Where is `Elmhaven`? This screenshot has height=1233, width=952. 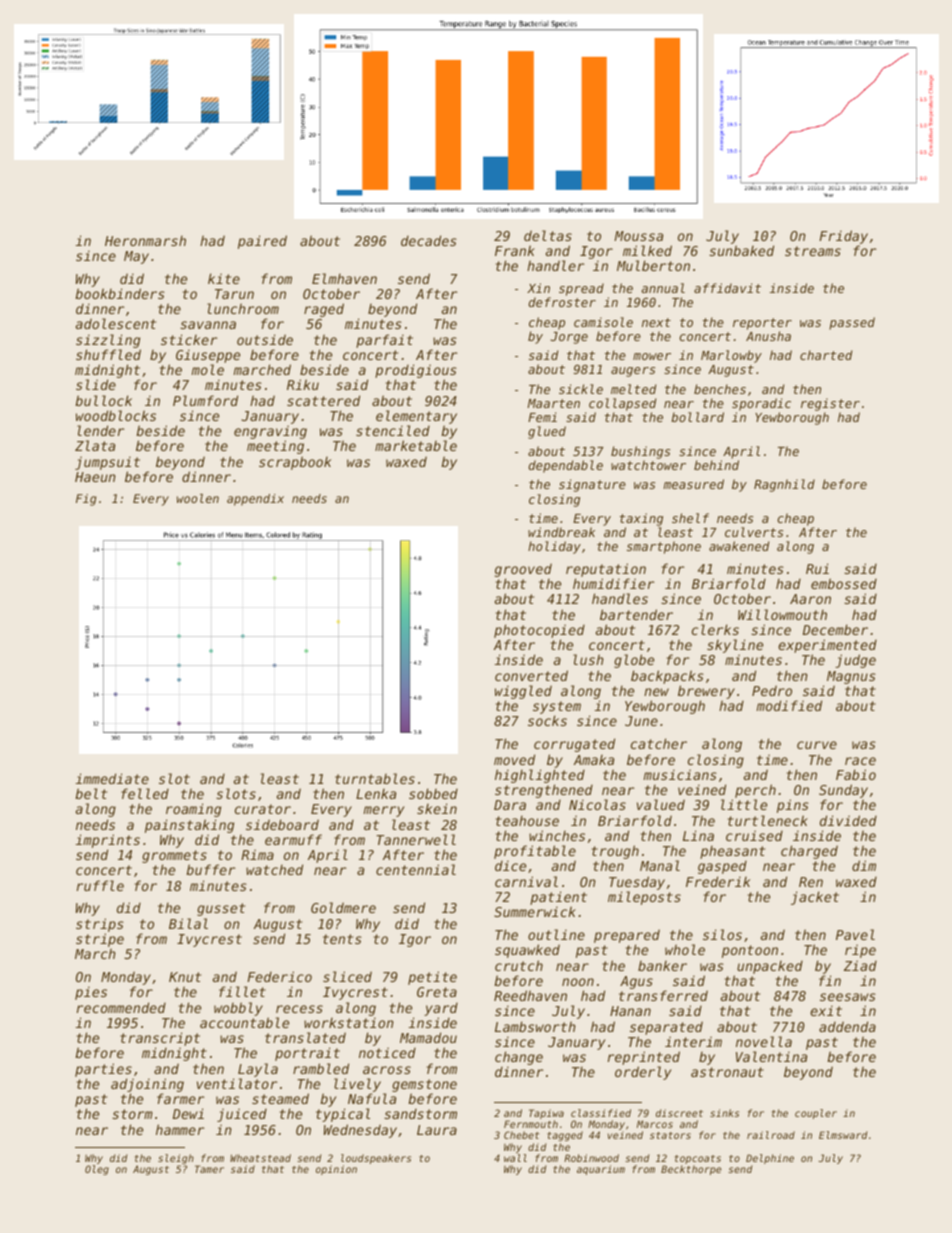 Elmhaven is located at coordinates (344, 278).
